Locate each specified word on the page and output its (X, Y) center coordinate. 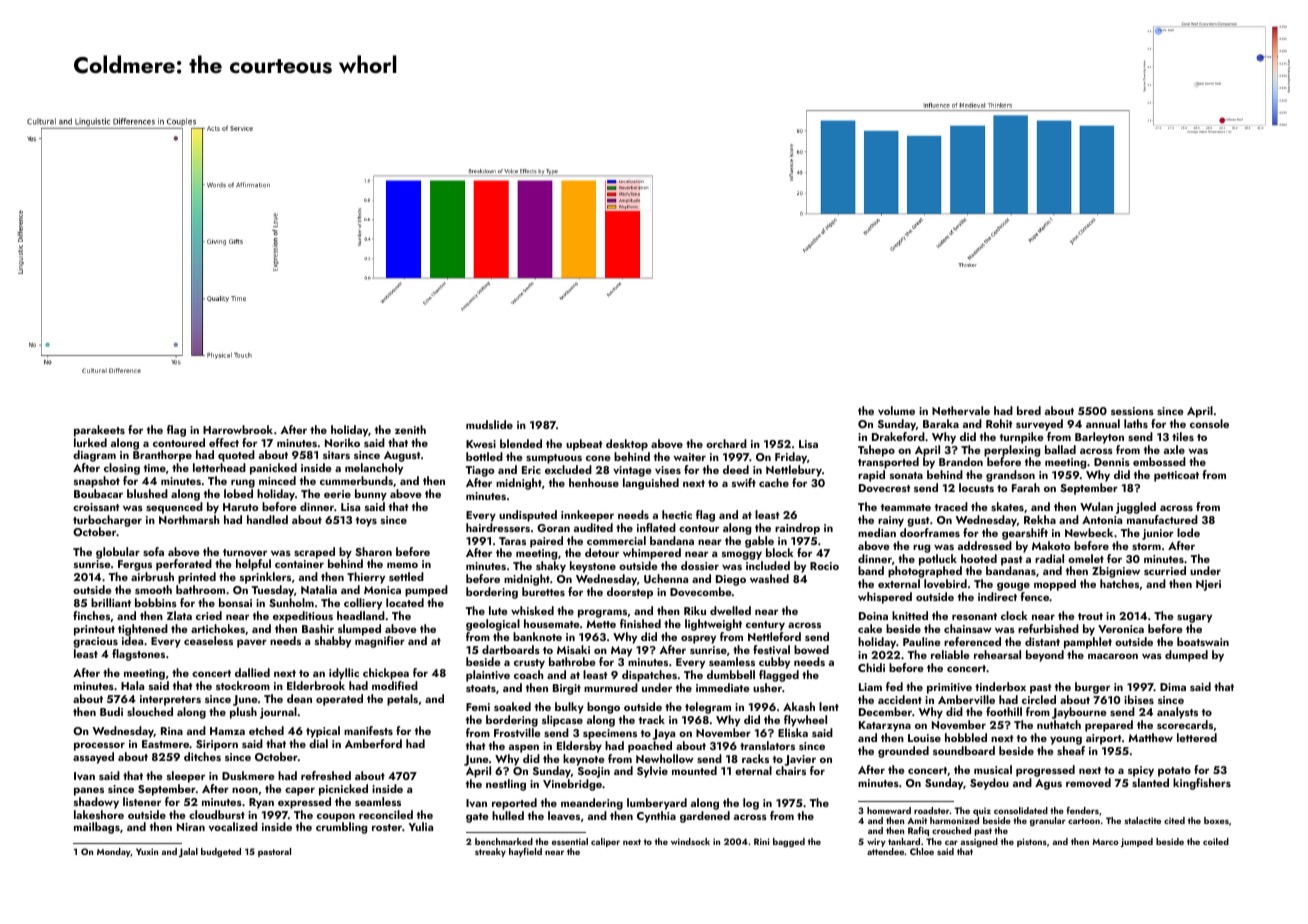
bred (1029, 410)
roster (387, 827)
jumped (1137, 842)
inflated (656, 527)
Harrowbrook (238, 429)
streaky (490, 852)
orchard (726, 443)
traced (951, 506)
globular (118, 553)
